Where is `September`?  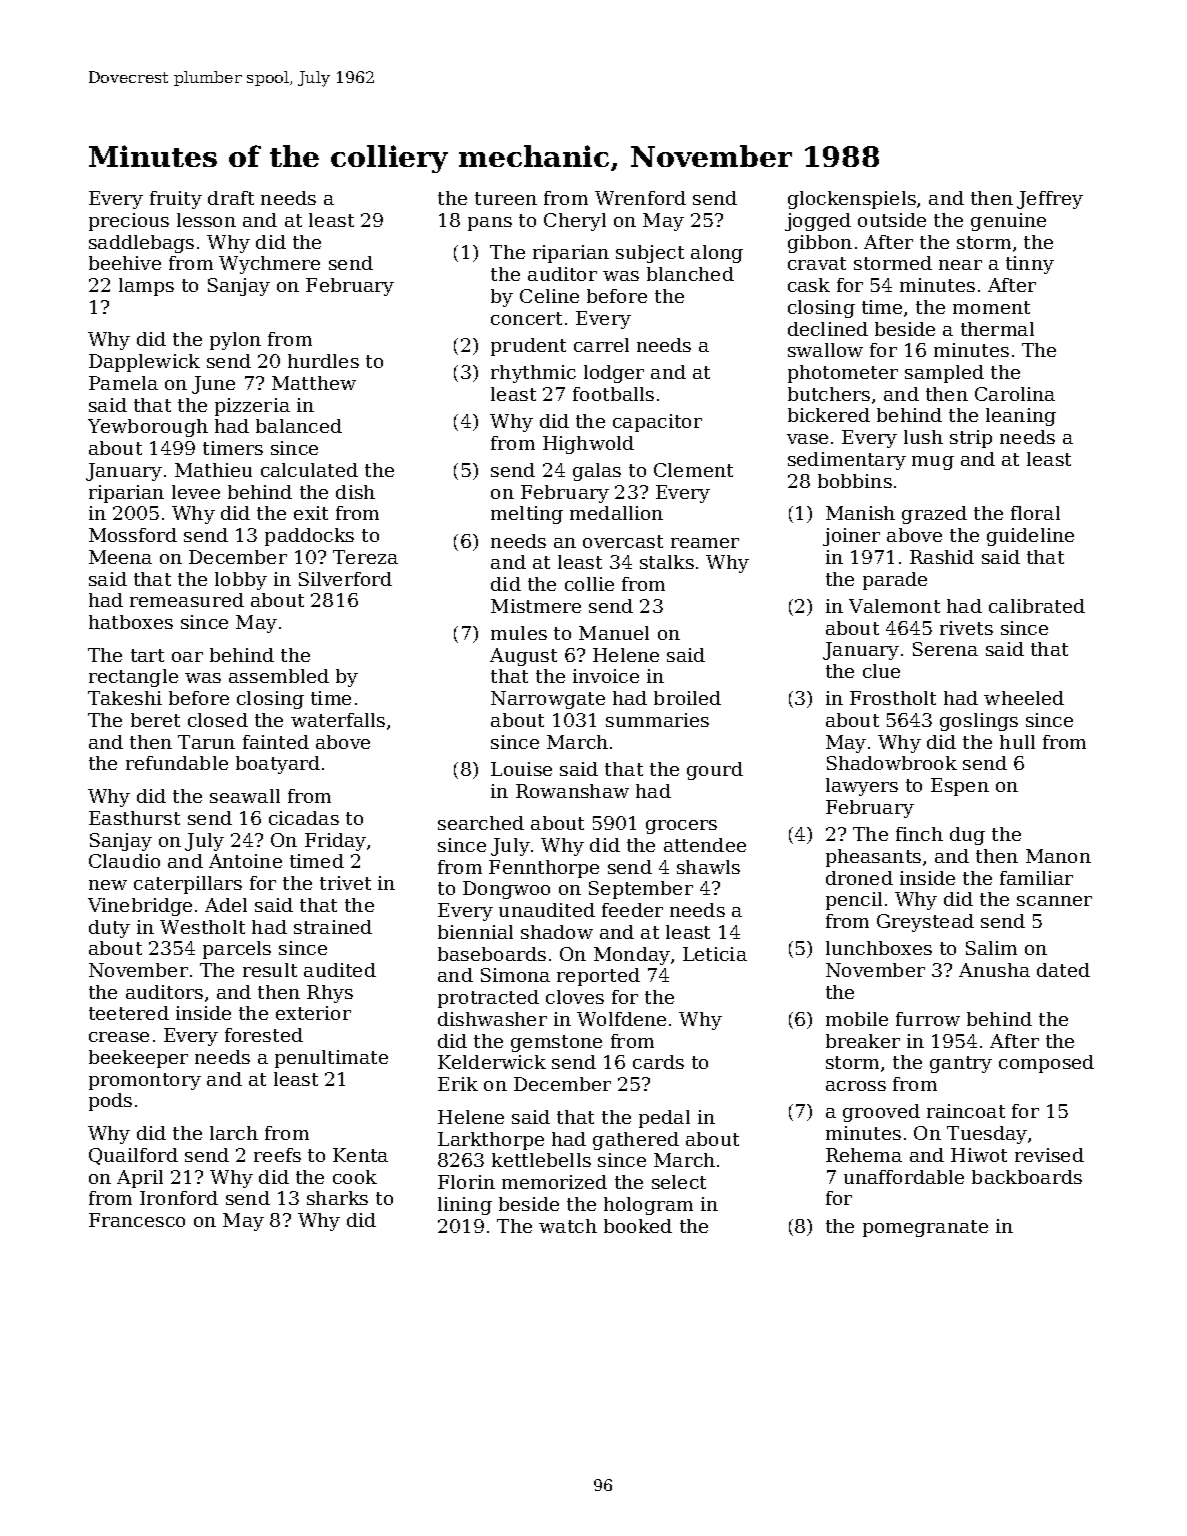 September is located at coordinates (641, 890).
